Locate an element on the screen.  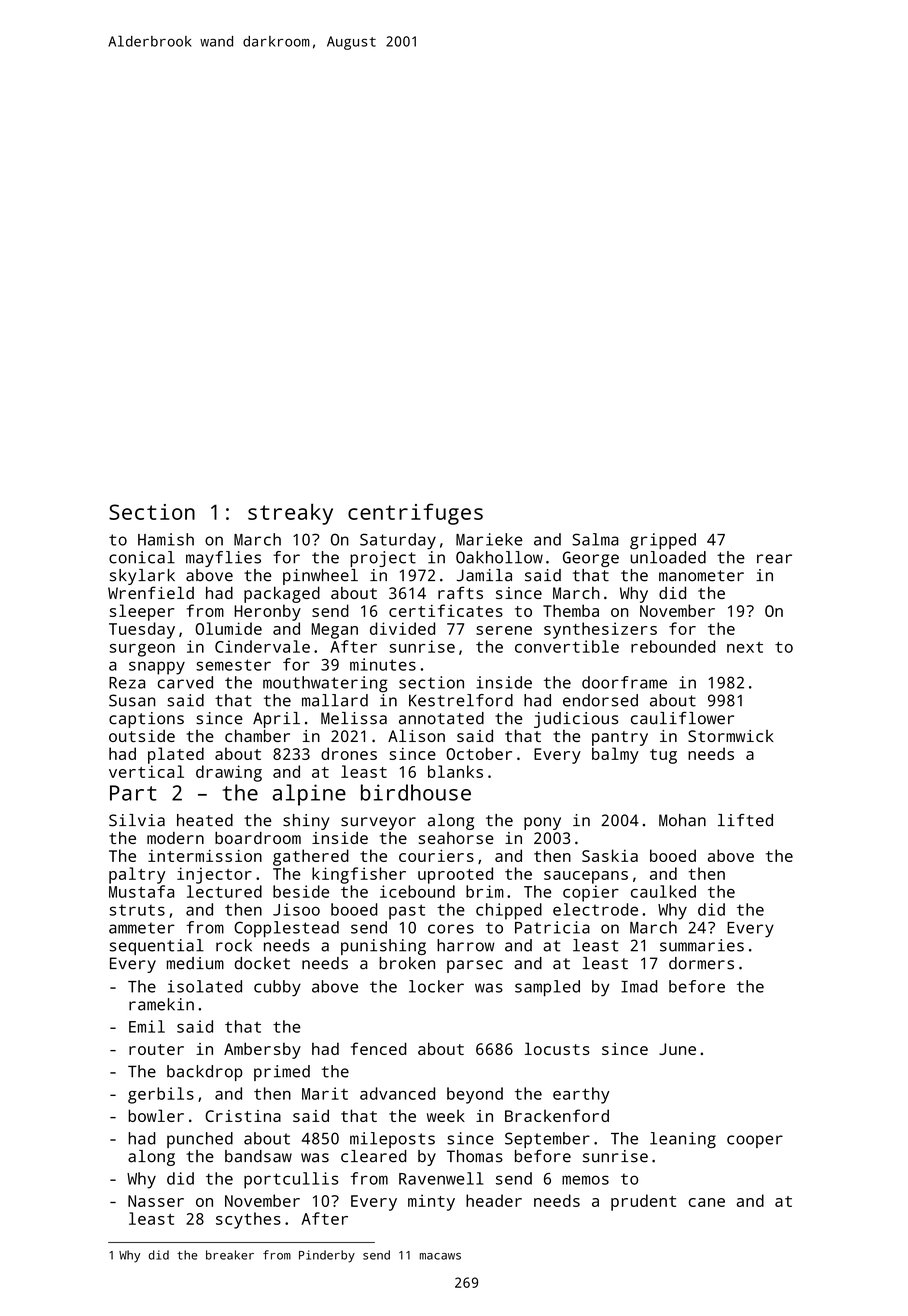
parsec is located at coordinates (475, 966).
